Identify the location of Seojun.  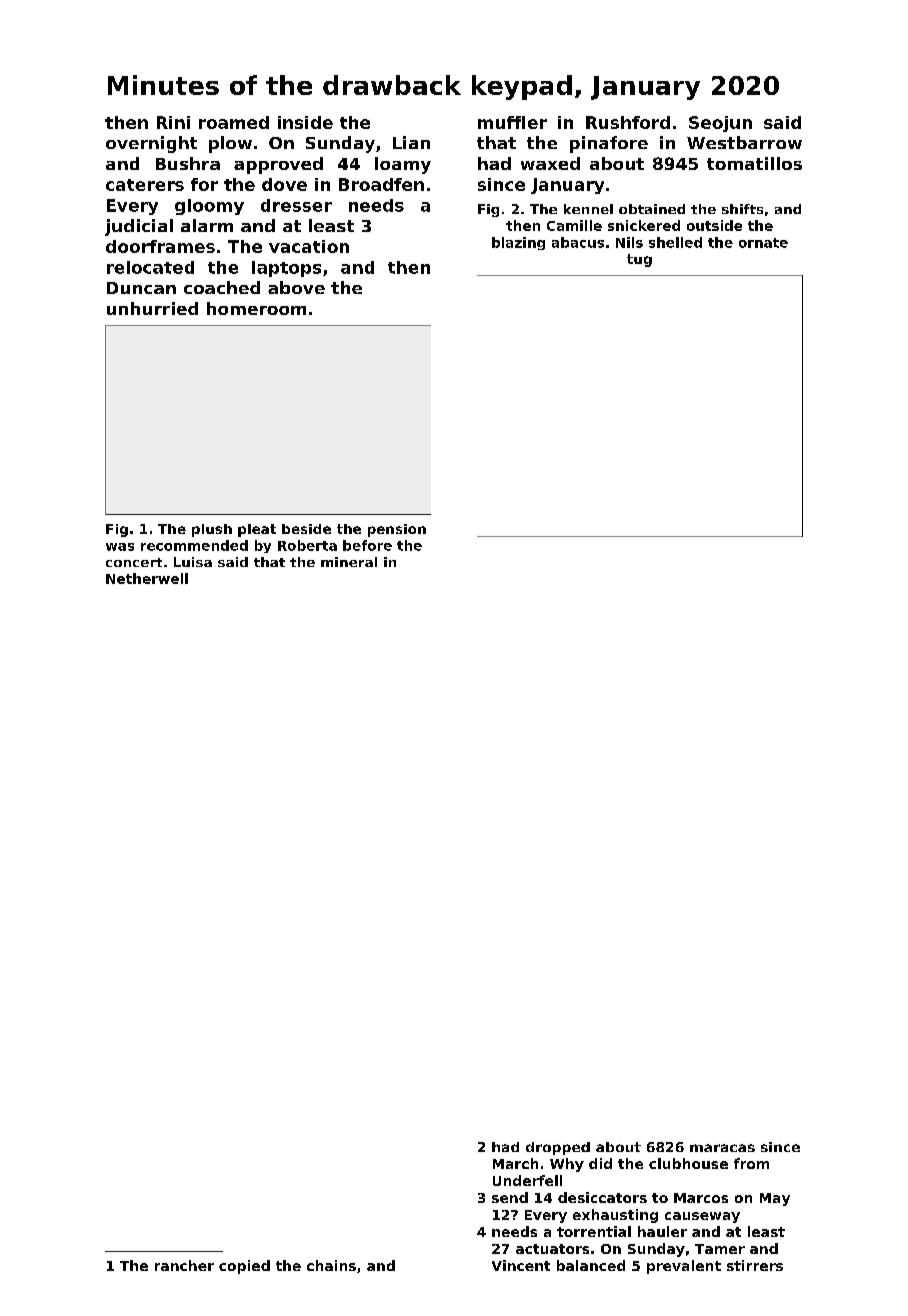
(720, 124).
